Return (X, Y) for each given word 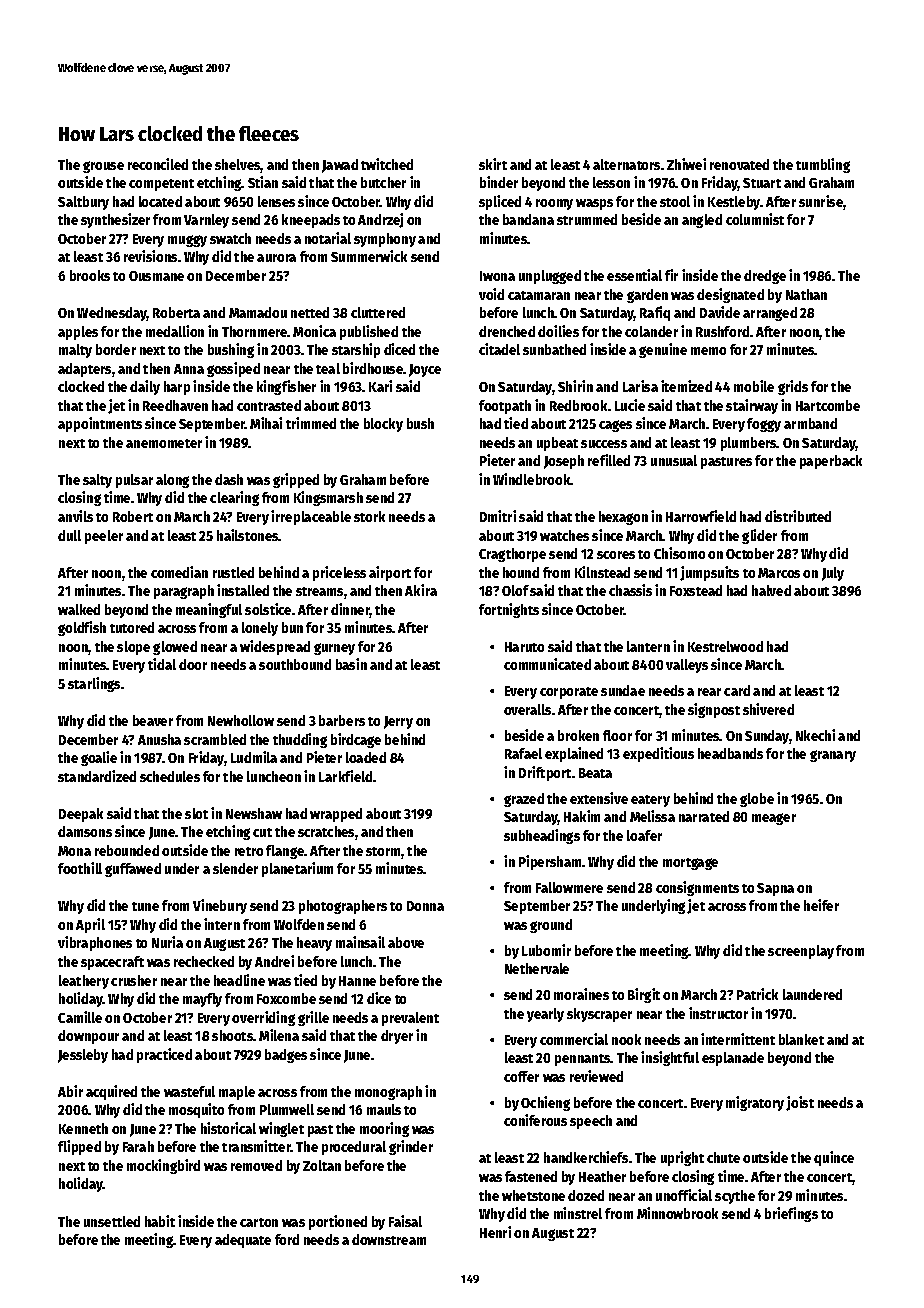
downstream (389, 1239)
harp (177, 388)
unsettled (112, 1221)
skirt (493, 164)
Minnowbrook (677, 1213)
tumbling (823, 165)
